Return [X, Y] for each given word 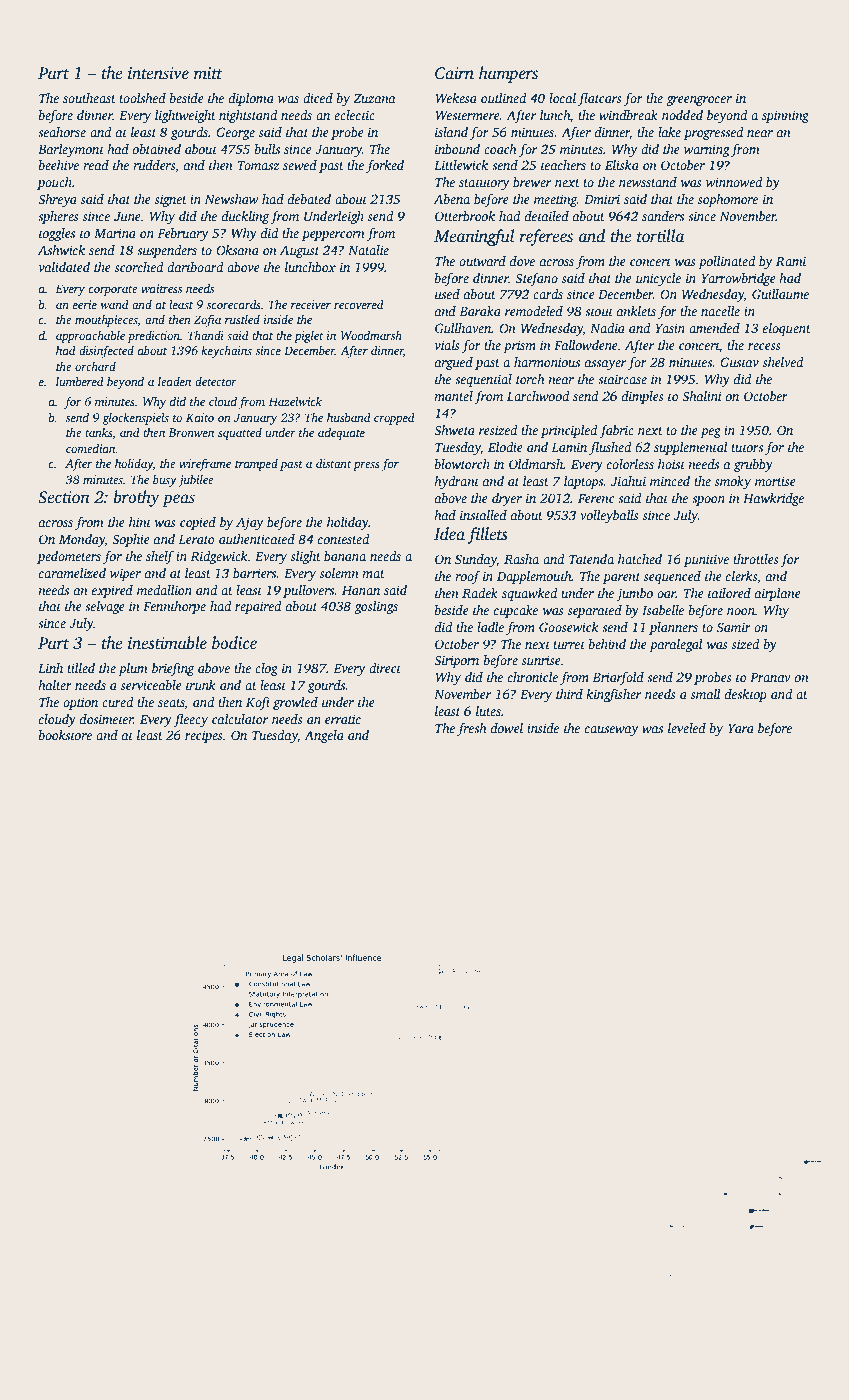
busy [165, 481]
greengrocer [699, 101]
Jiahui [628, 481]
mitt [208, 73]
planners [673, 628]
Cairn [454, 73]
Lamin [569, 447]
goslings [376, 607]
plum [133, 669]
